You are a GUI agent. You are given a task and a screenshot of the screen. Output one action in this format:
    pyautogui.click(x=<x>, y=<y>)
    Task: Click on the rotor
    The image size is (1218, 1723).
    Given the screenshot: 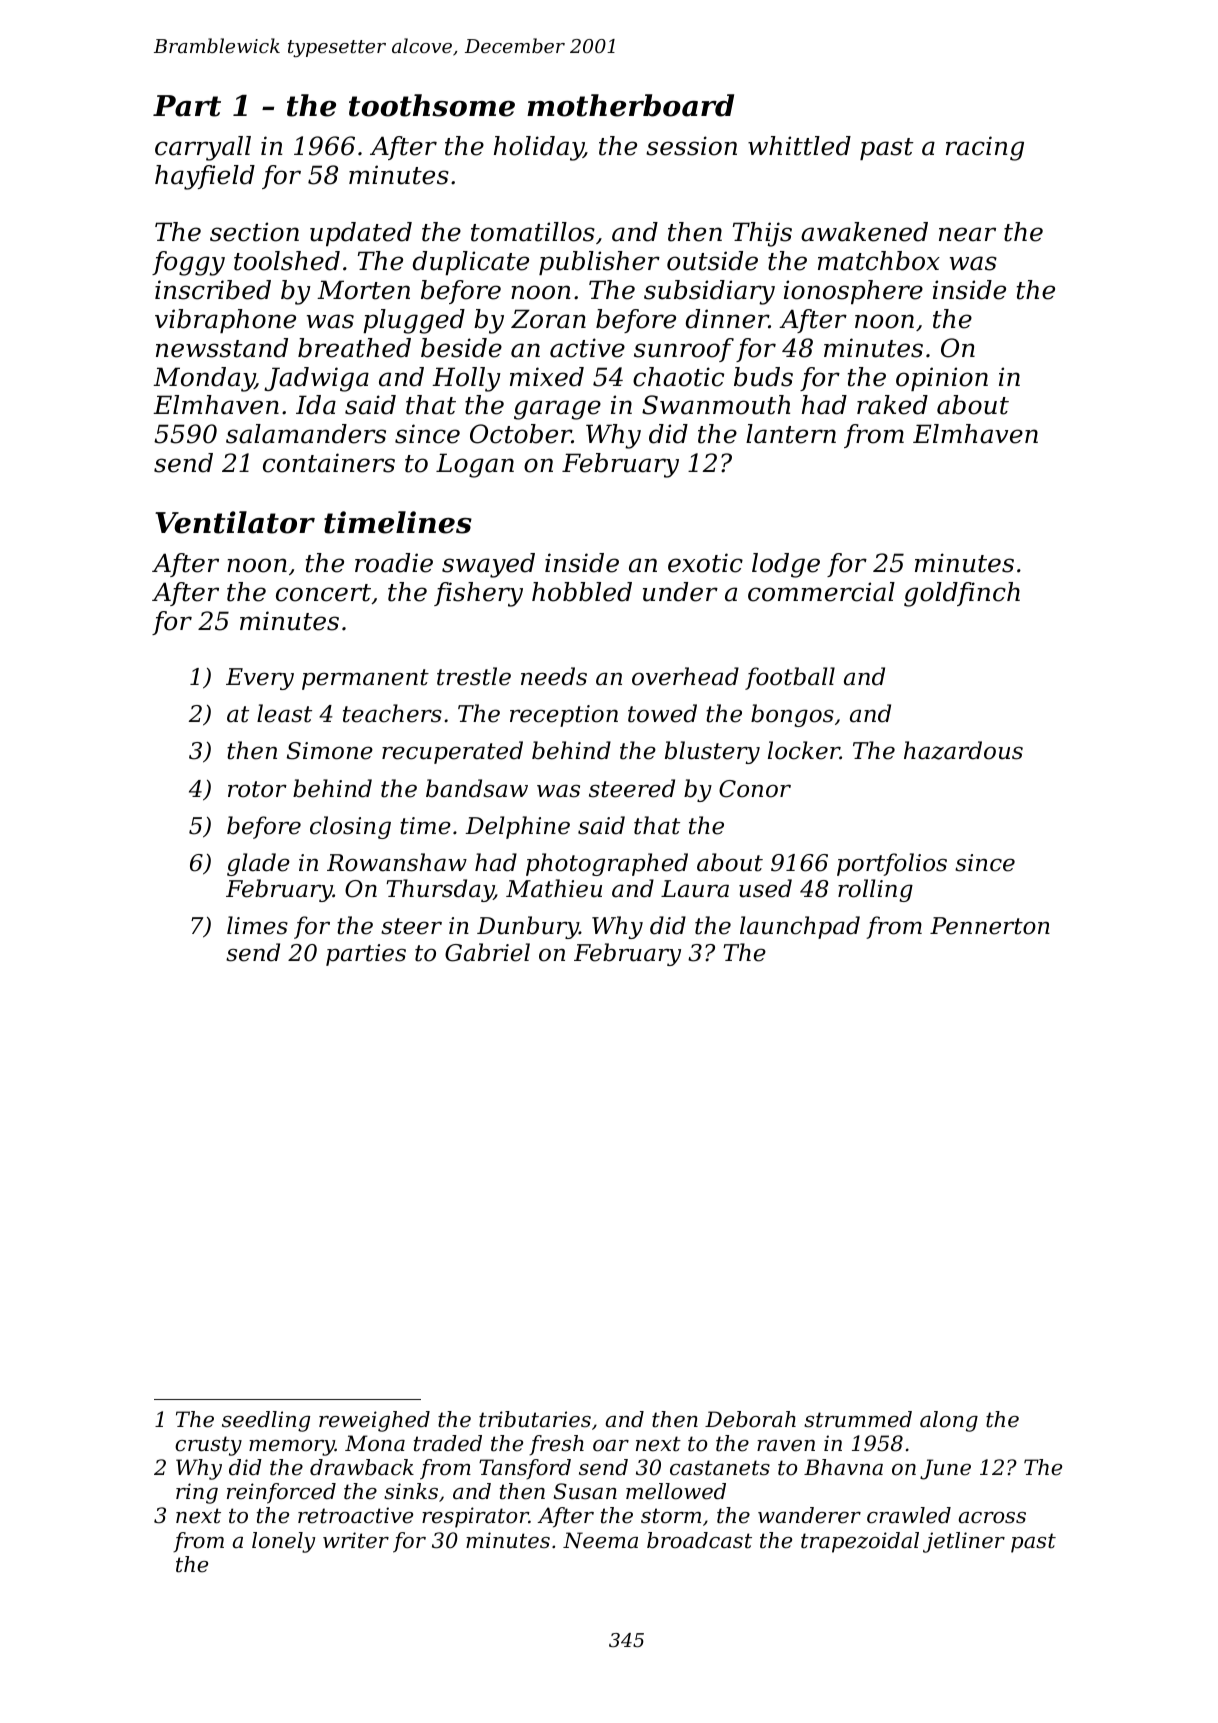 What is the action you would take?
    pyautogui.click(x=257, y=789)
